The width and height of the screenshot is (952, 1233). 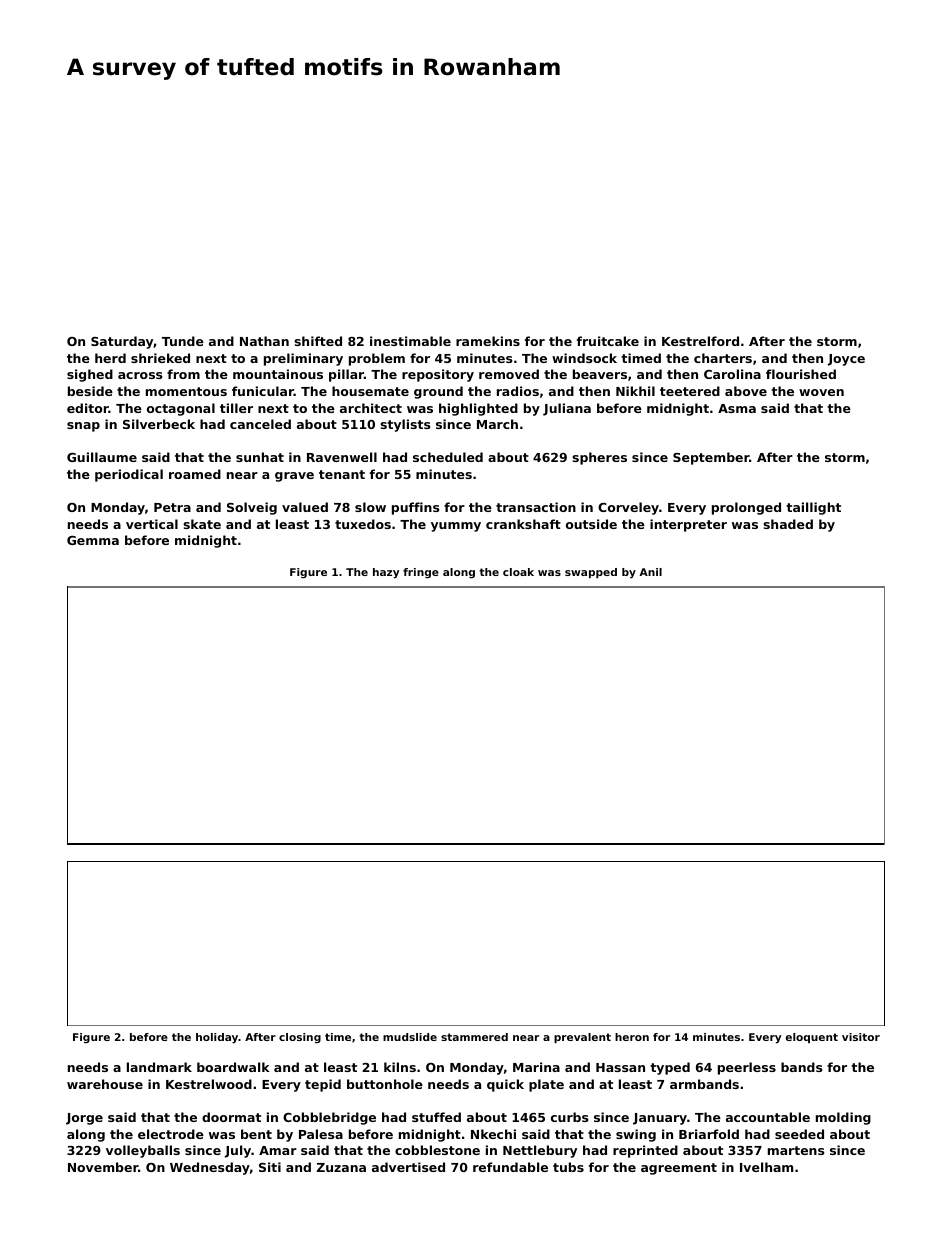 I want to click on Joyce, so click(x=846, y=360).
